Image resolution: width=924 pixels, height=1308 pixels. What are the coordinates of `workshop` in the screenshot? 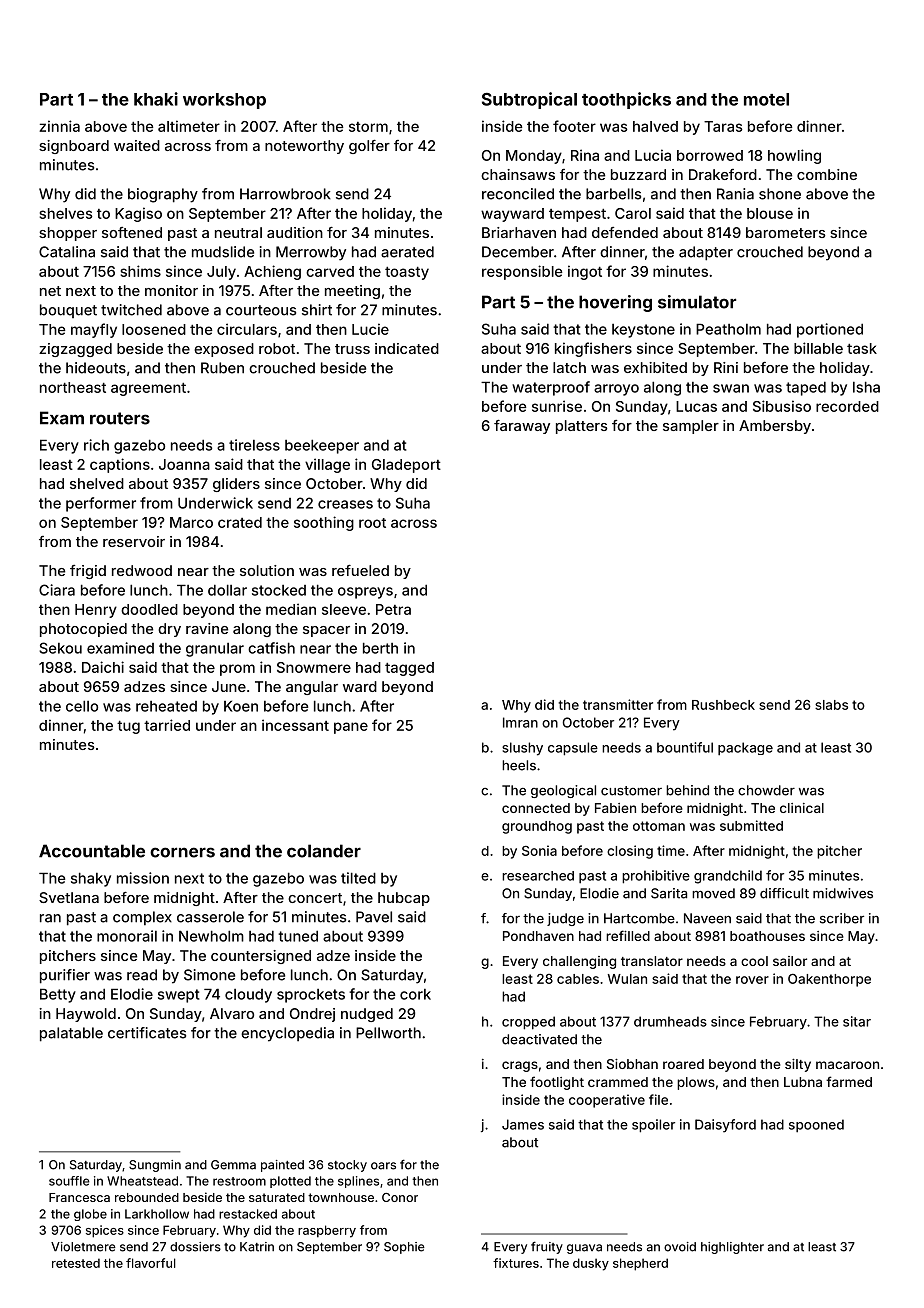 It's located at (224, 101).
